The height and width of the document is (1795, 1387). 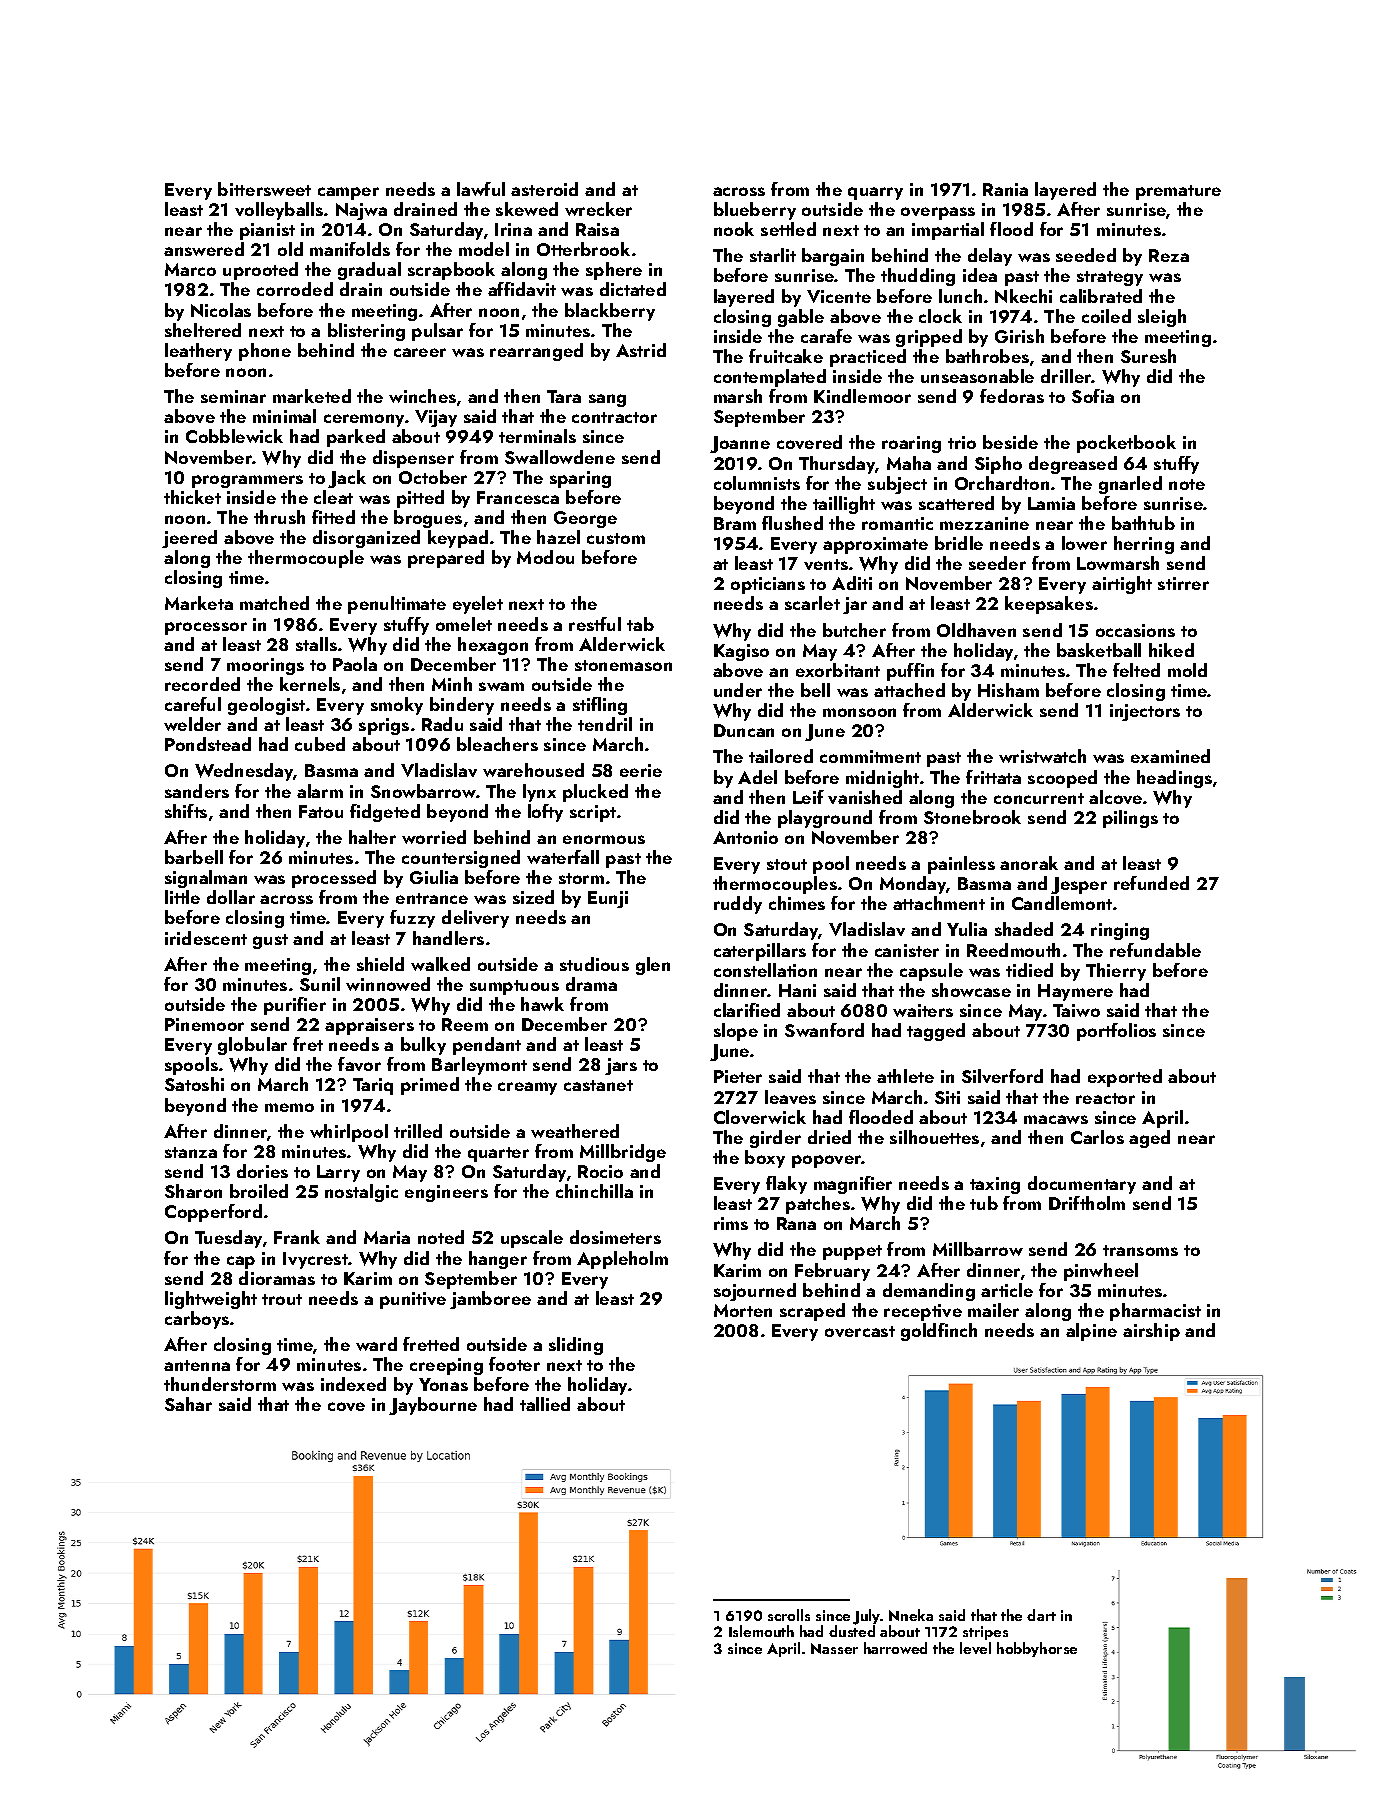 I want to click on answered, so click(x=204, y=249).
